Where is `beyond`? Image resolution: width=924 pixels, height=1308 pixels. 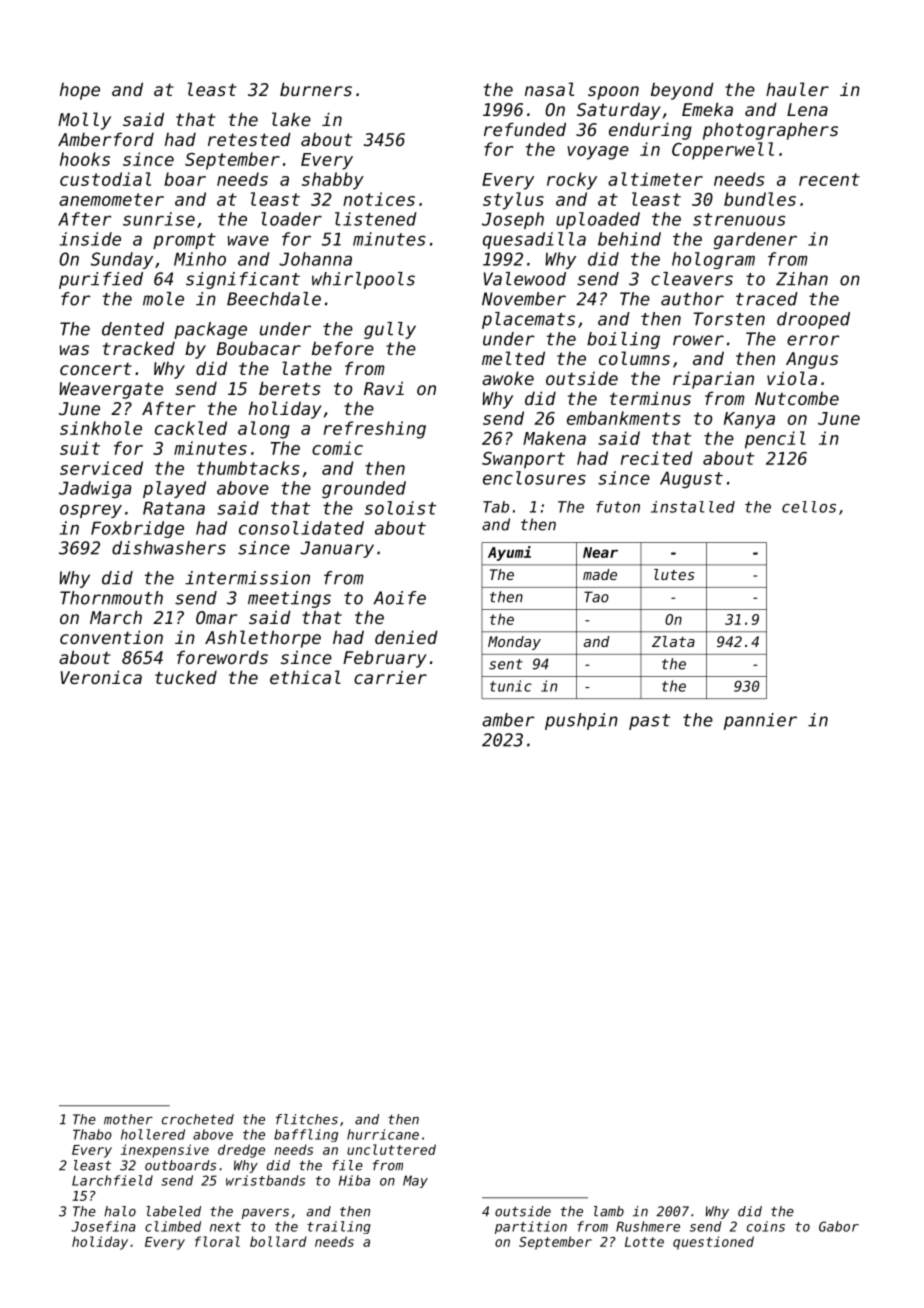 beyond is located at coordinates (682, 91).
